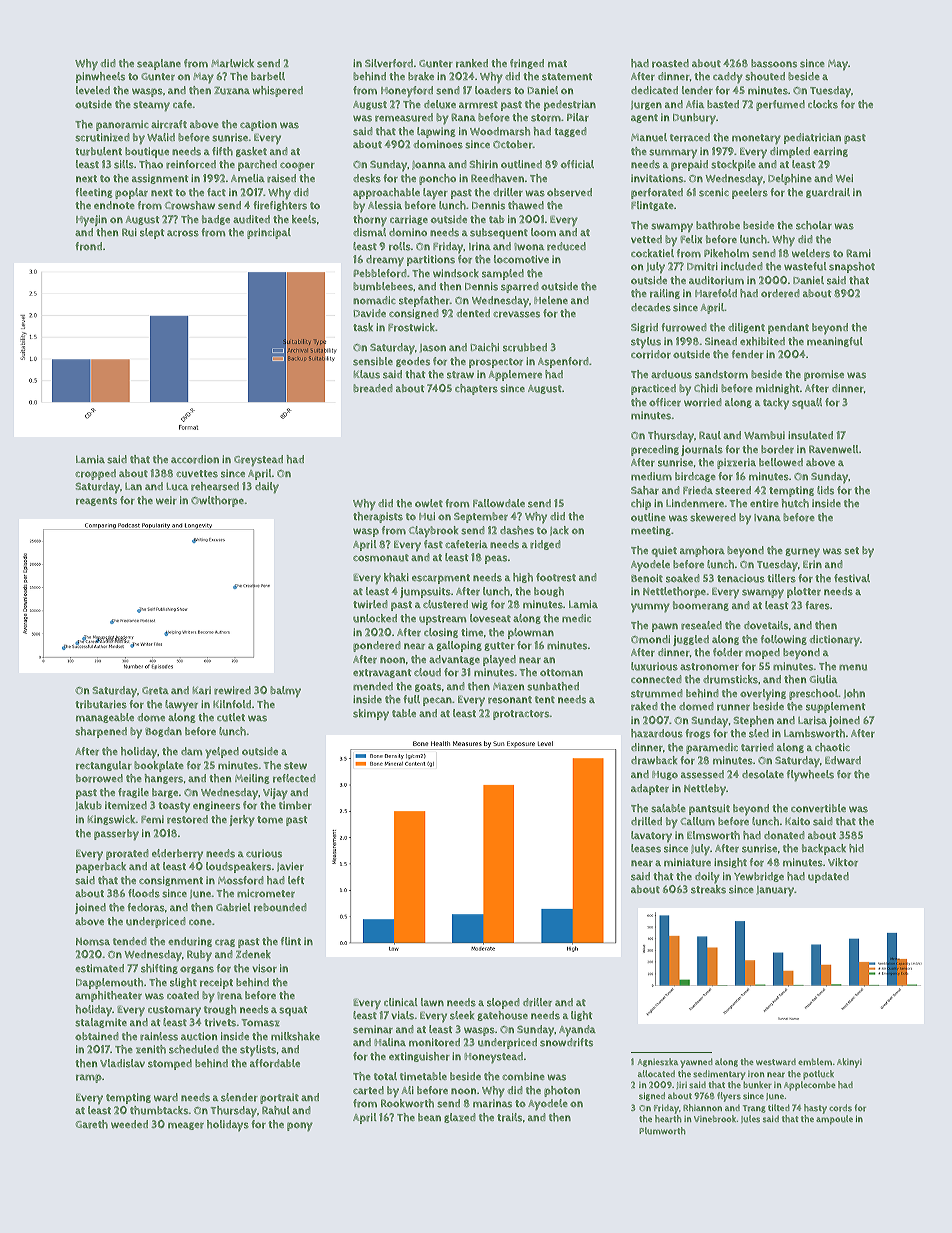 The image size is (952, 1233). Describe the element at coordinates (757, 747) in the page. I see `tarried` at that location.
